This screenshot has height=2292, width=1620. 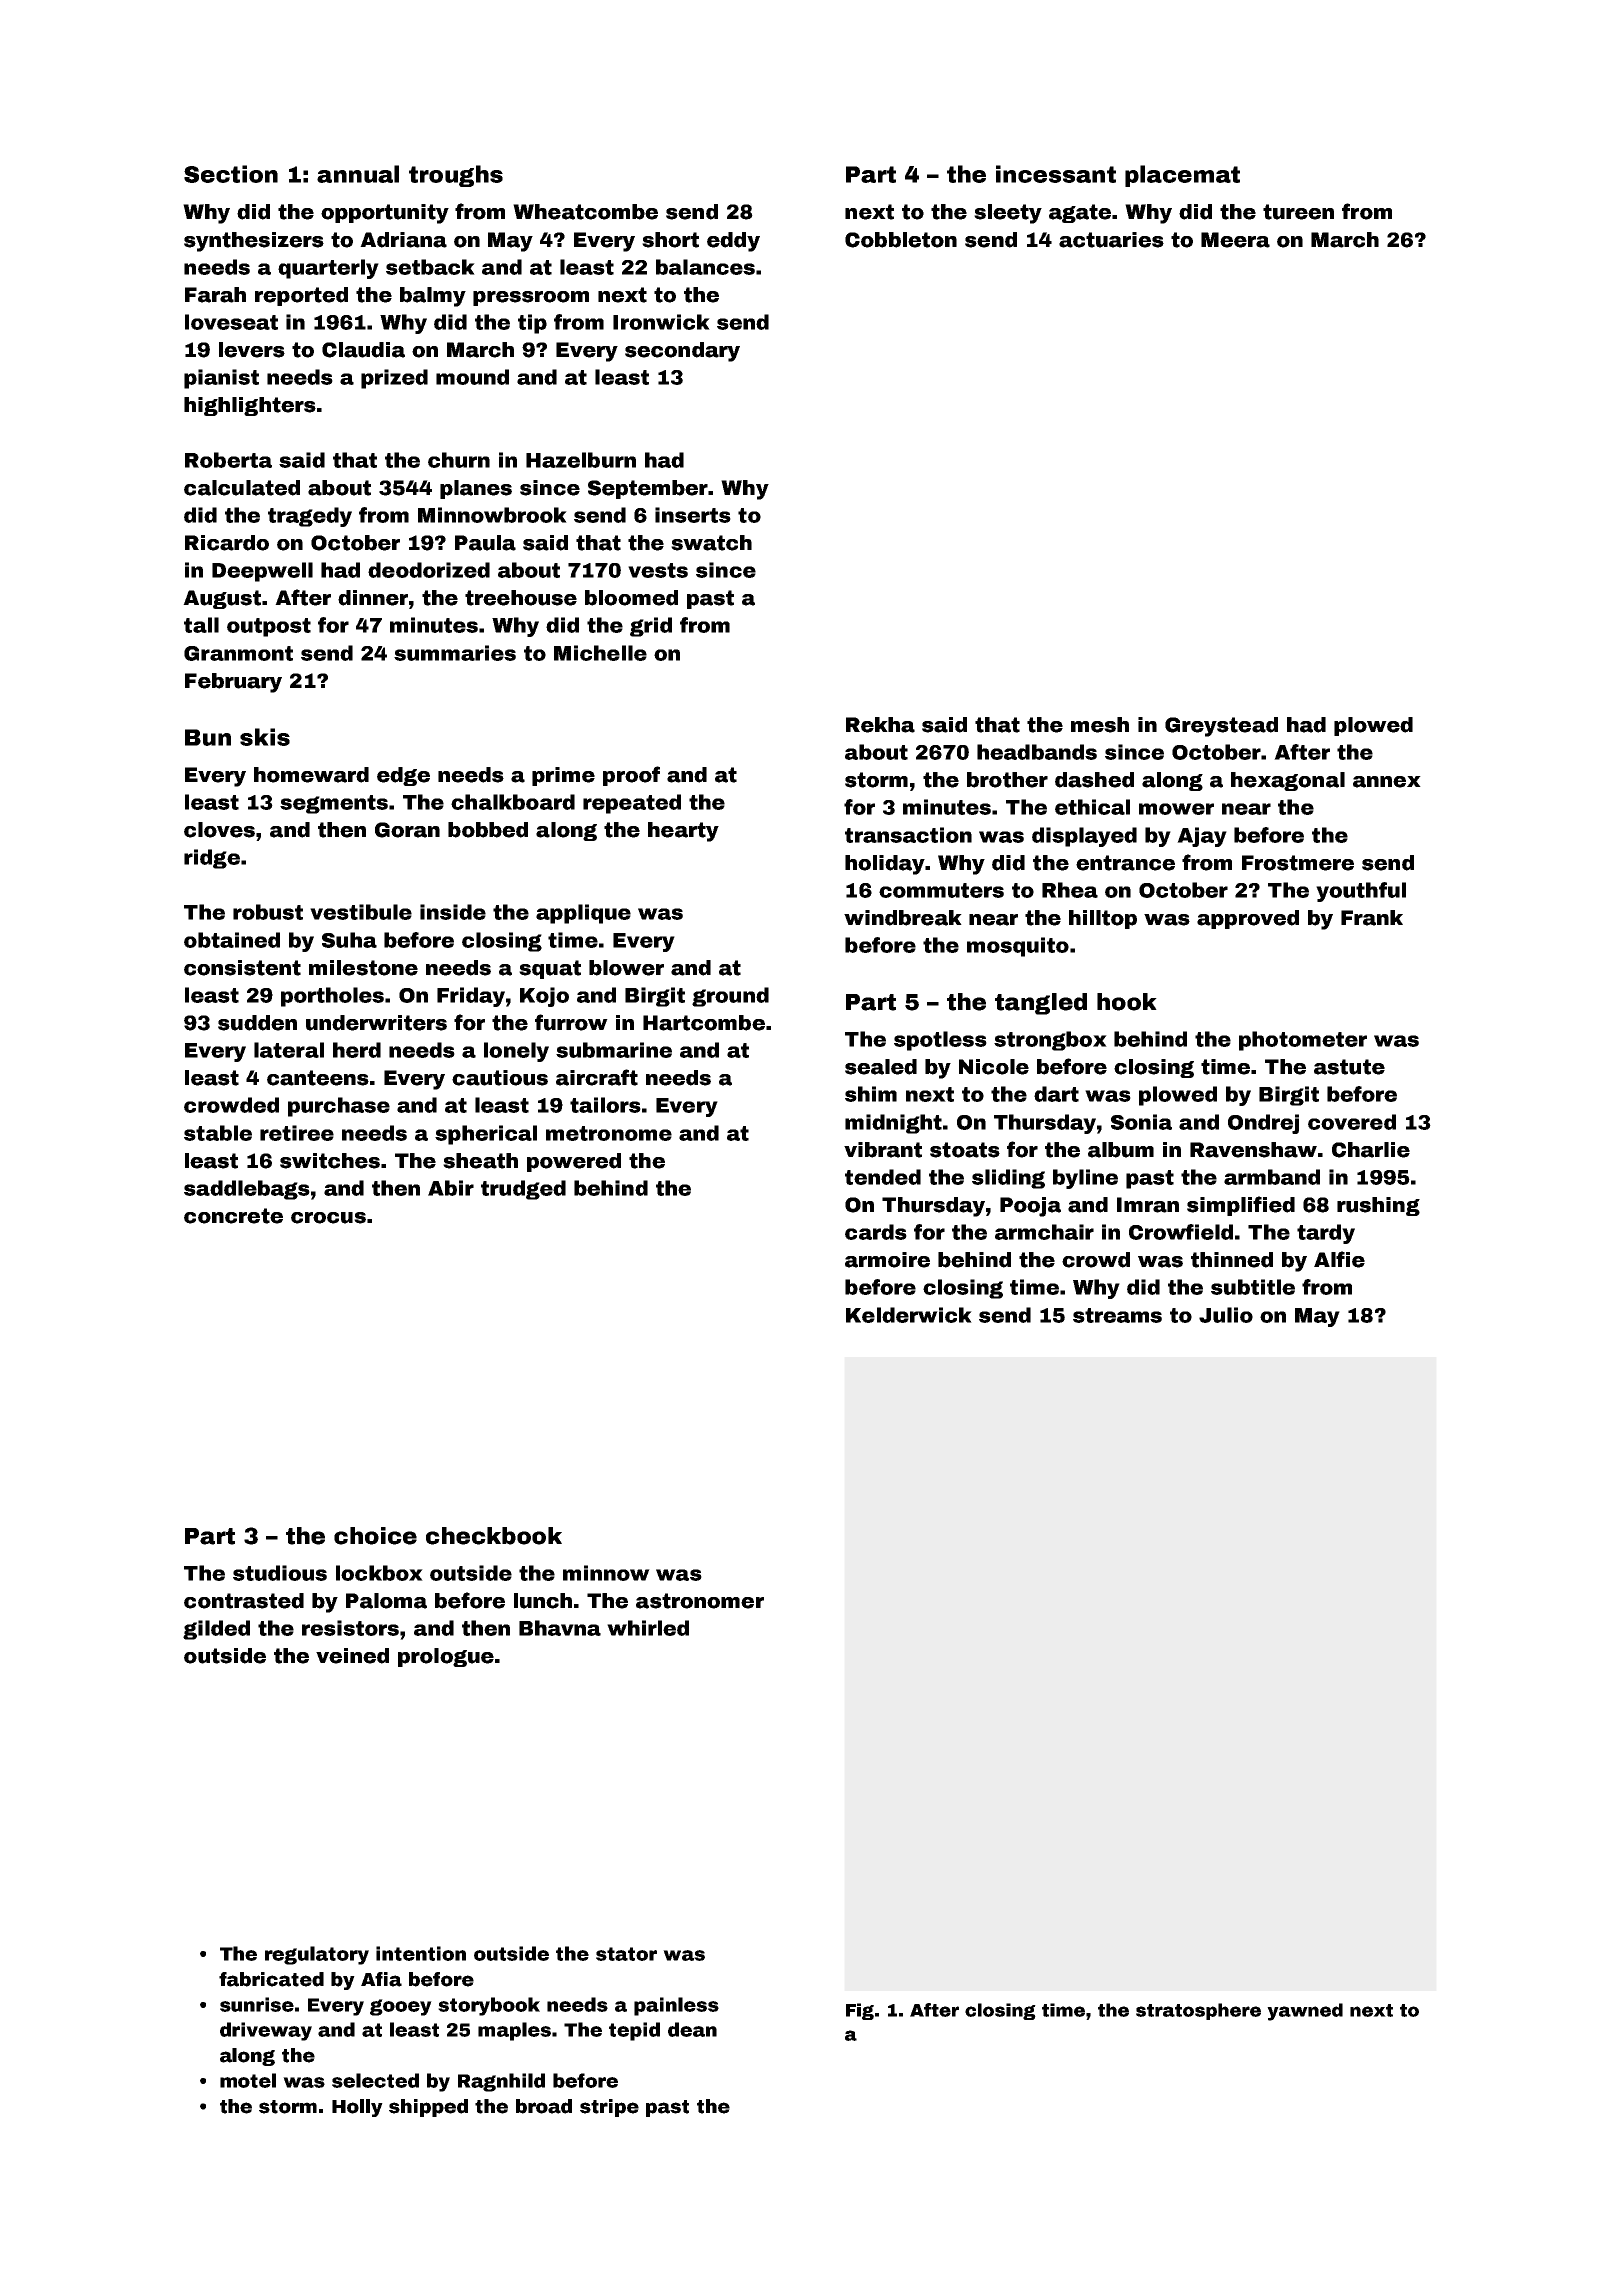 What do you see at coordinates (1221, 727) in the screenshot?
I see `Greystead` at bounding box center [1221, 727].
